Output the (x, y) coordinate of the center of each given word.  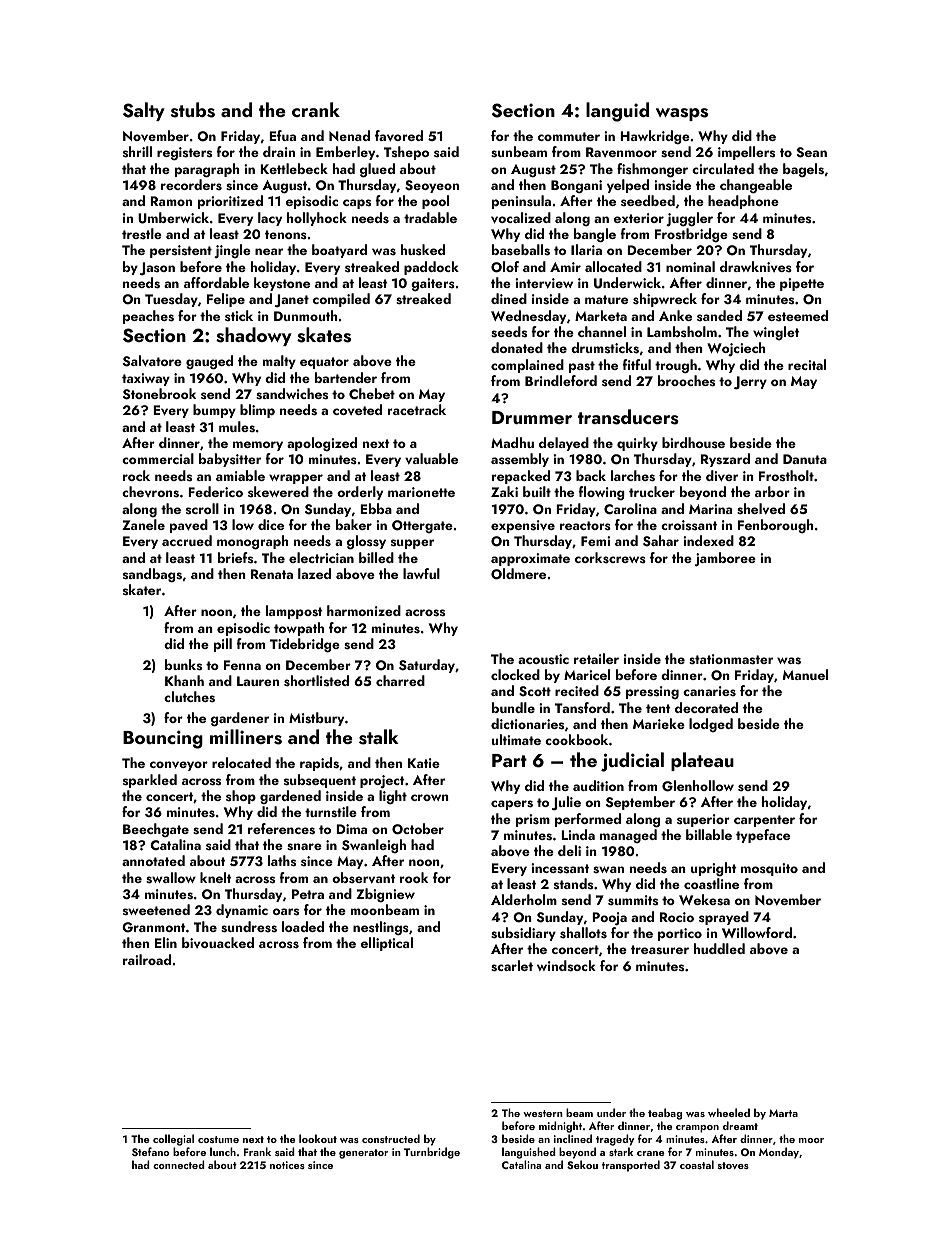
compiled (341, 300)
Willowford (757, 932)
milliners (246, 737)
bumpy (214, 411)
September (640, 803)
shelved (761, 509)
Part (509, 760)
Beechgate (156, 830)
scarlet (512, 966)
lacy (270, 219)
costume (218, 1139)
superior (703, 820)
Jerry (750, 382)
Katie (424, 763)
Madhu (512, 442)
